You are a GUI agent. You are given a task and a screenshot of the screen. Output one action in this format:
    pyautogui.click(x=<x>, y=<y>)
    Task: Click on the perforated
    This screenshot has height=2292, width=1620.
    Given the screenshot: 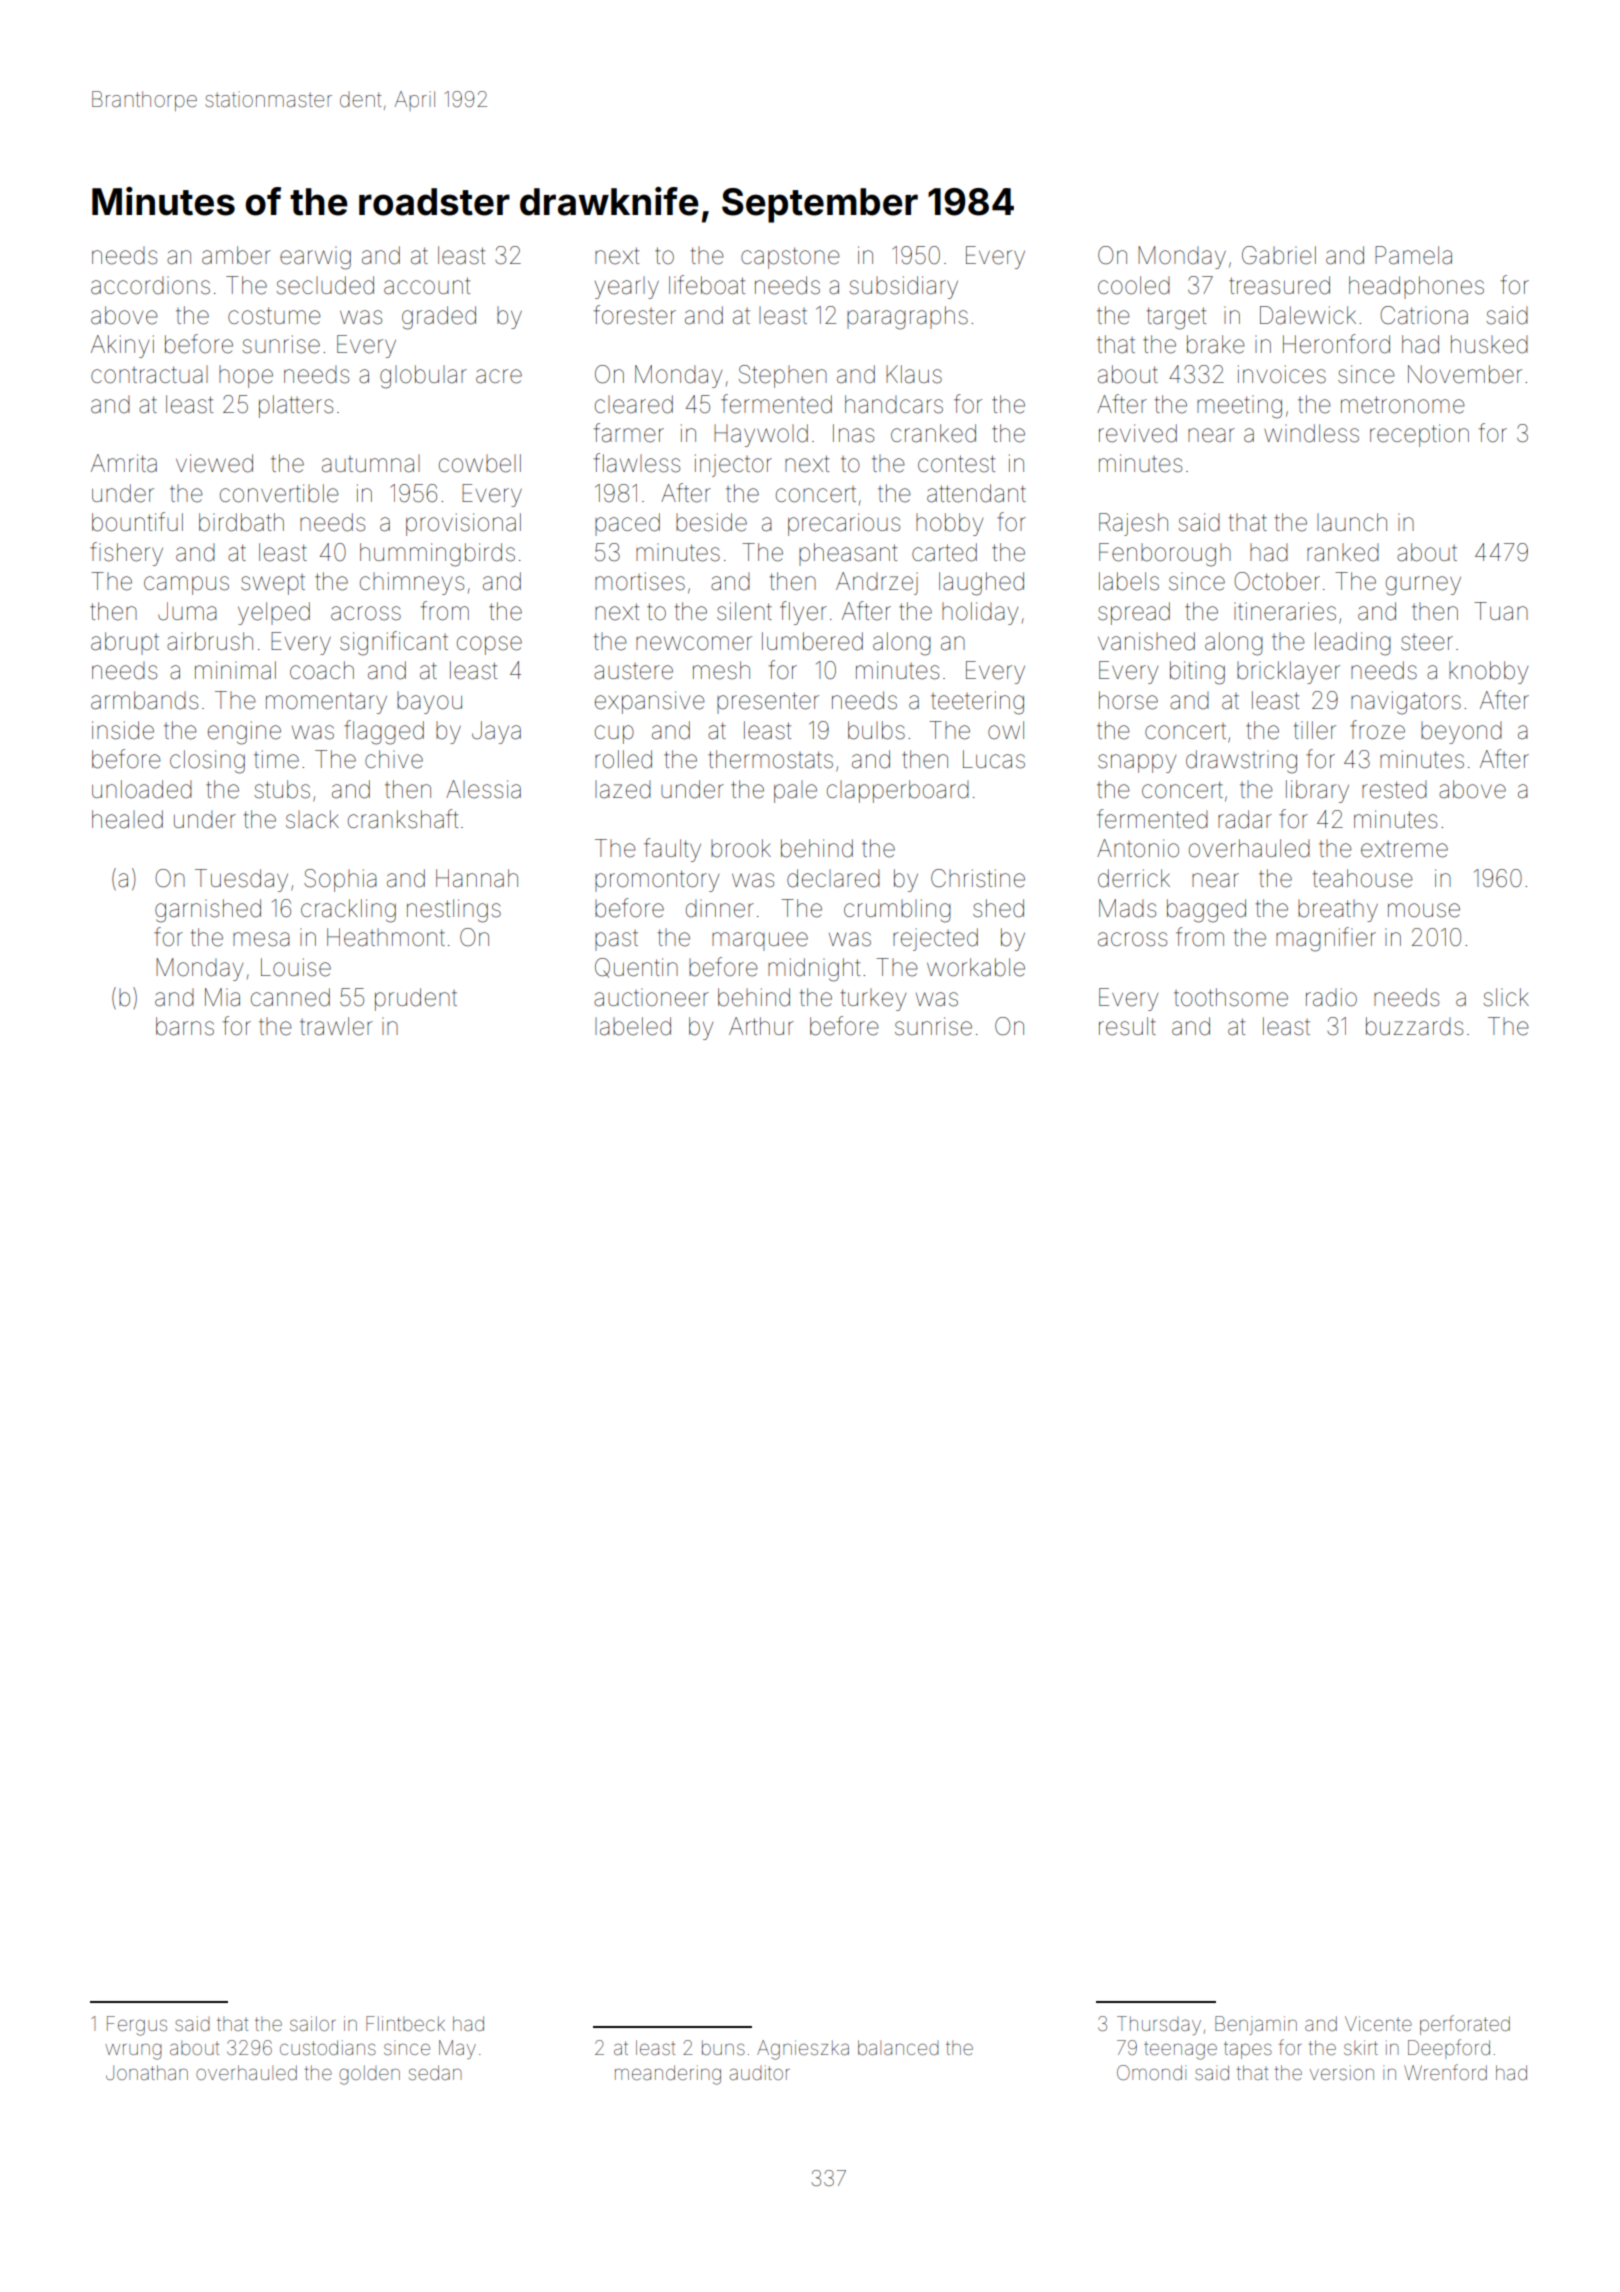 What is the action you would take?
    pyautogui.click(x=1465, y=2025)
